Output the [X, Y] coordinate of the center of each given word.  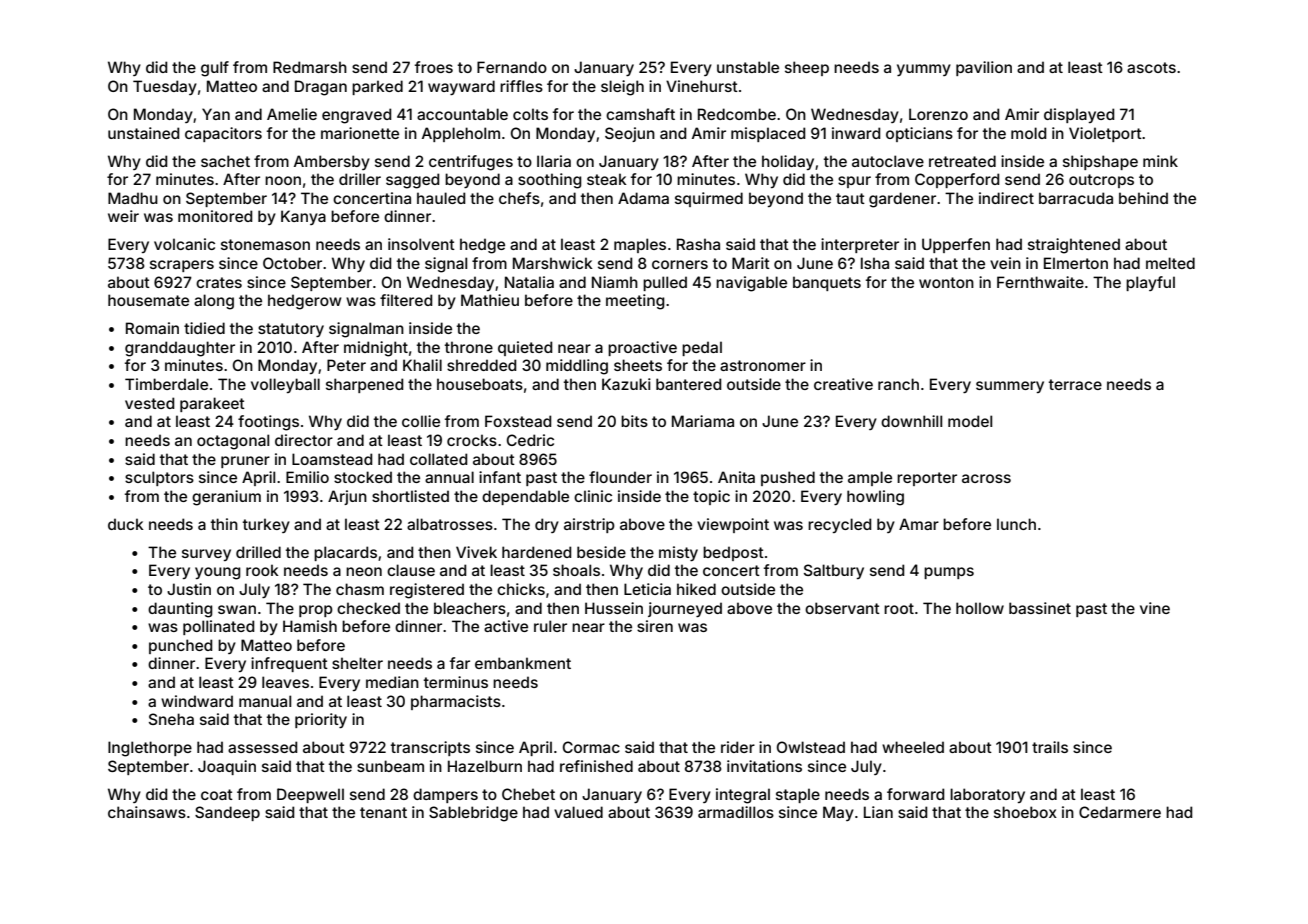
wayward [461, 87]
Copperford [957, 180]
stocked [363, 477]
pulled [665, 283]
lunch [1016, 524]
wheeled [913, 747]
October [292, 263]
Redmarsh [310, 67]
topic [711, 497]
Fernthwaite [1040, 282]
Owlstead [811, 747]
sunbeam [390, 766]
